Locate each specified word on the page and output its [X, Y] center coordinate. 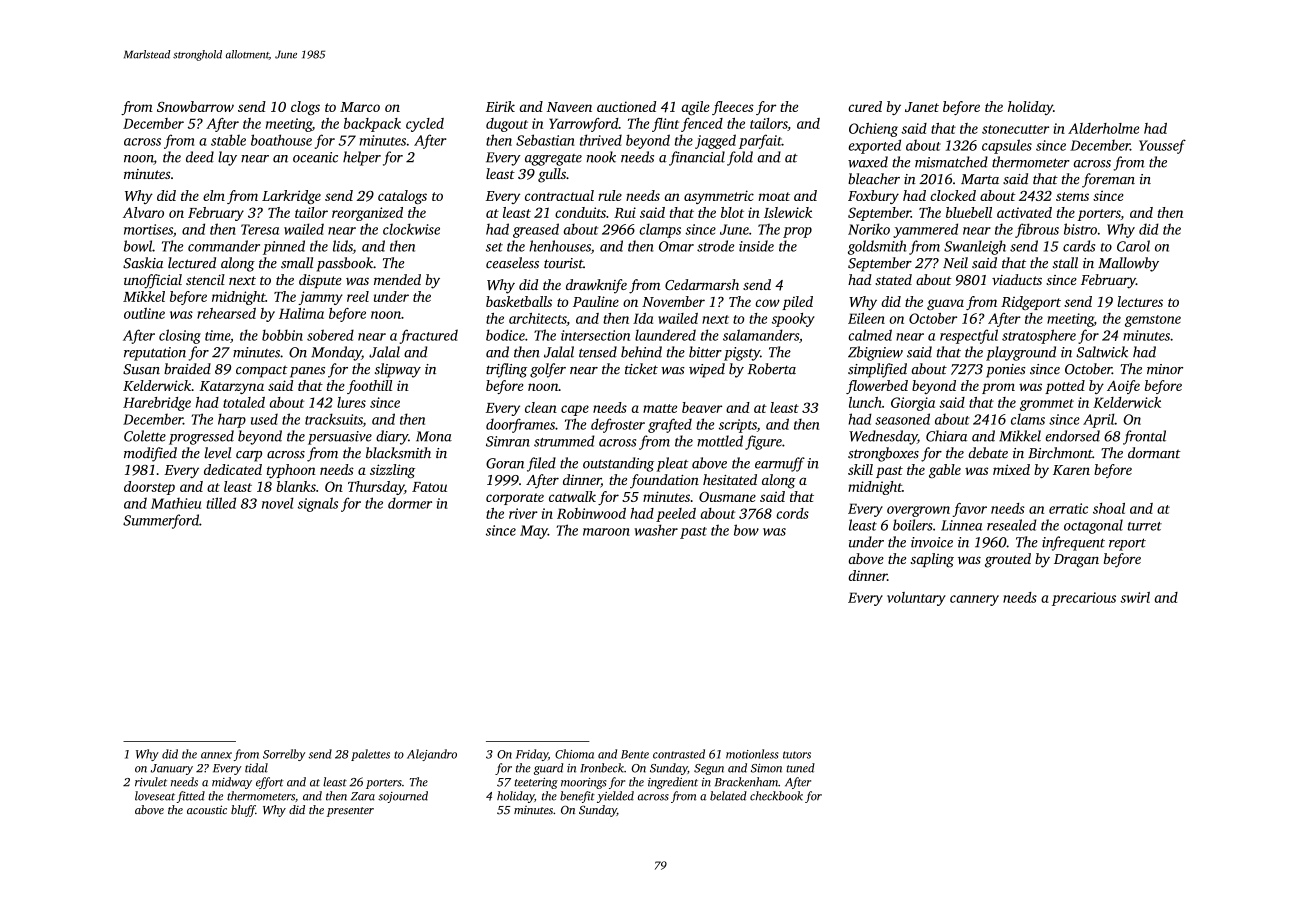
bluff [243, 811]
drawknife [596, 286]
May [534, 532]
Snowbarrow [195, 106]
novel [278, 503]
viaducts [1017, 279]
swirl [1135, 597]
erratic [1068, 508]
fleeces [733, 108]
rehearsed [226, 313]
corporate [515, 499]
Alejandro [432, 755]
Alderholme [1103, 128]
